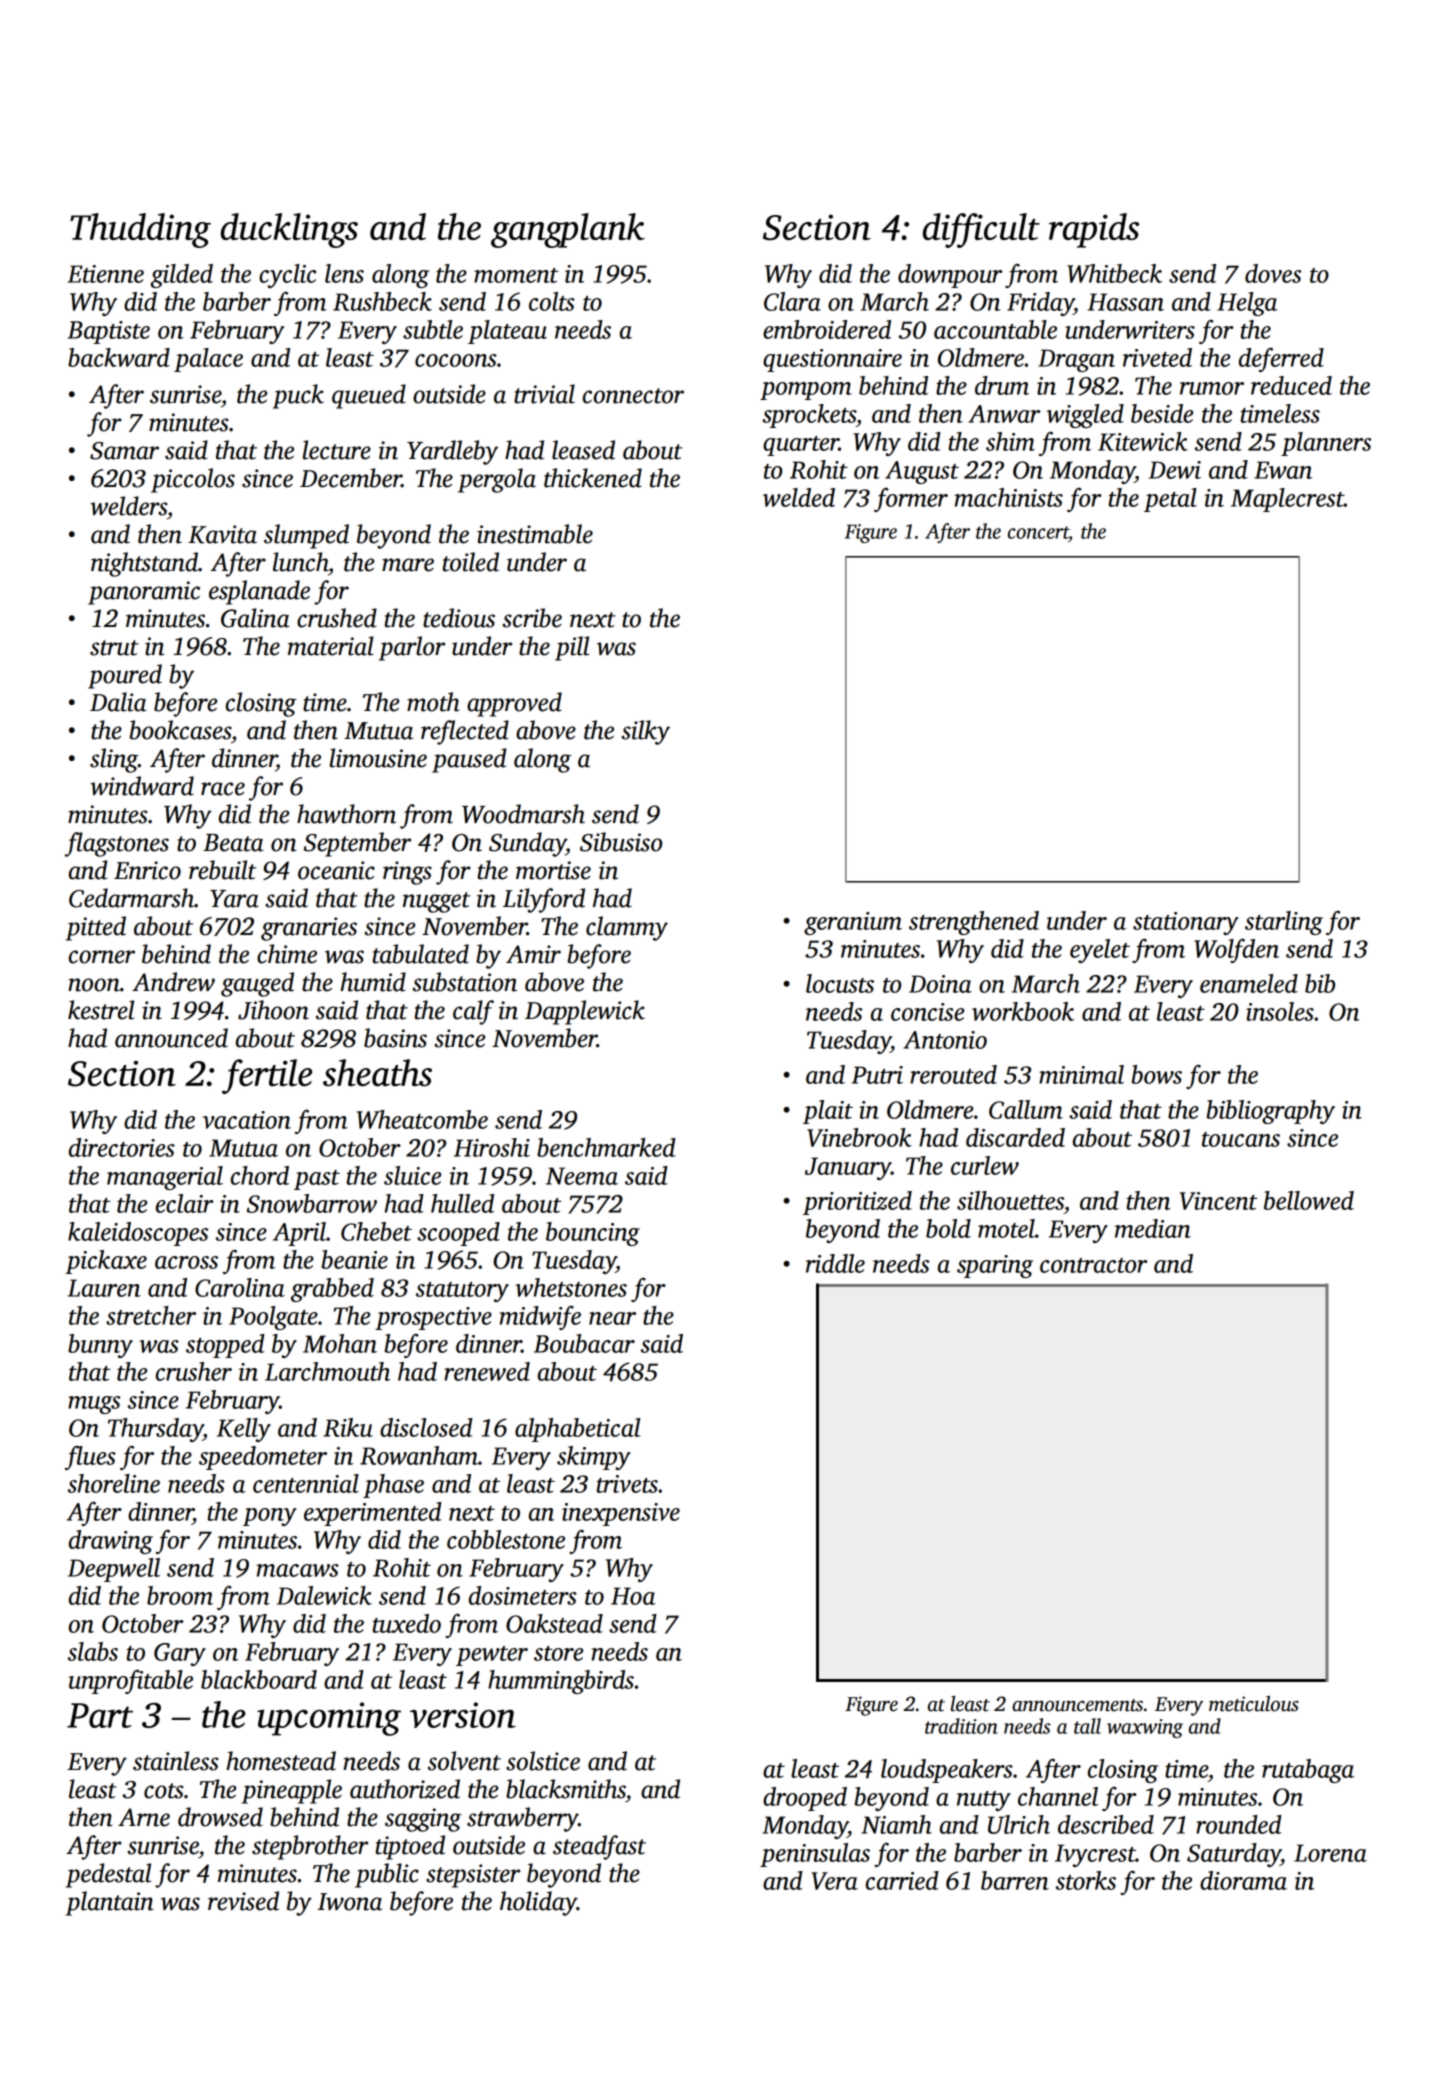 The image size is (1450, 2100). I want to click on silky, so click(645, 732).
